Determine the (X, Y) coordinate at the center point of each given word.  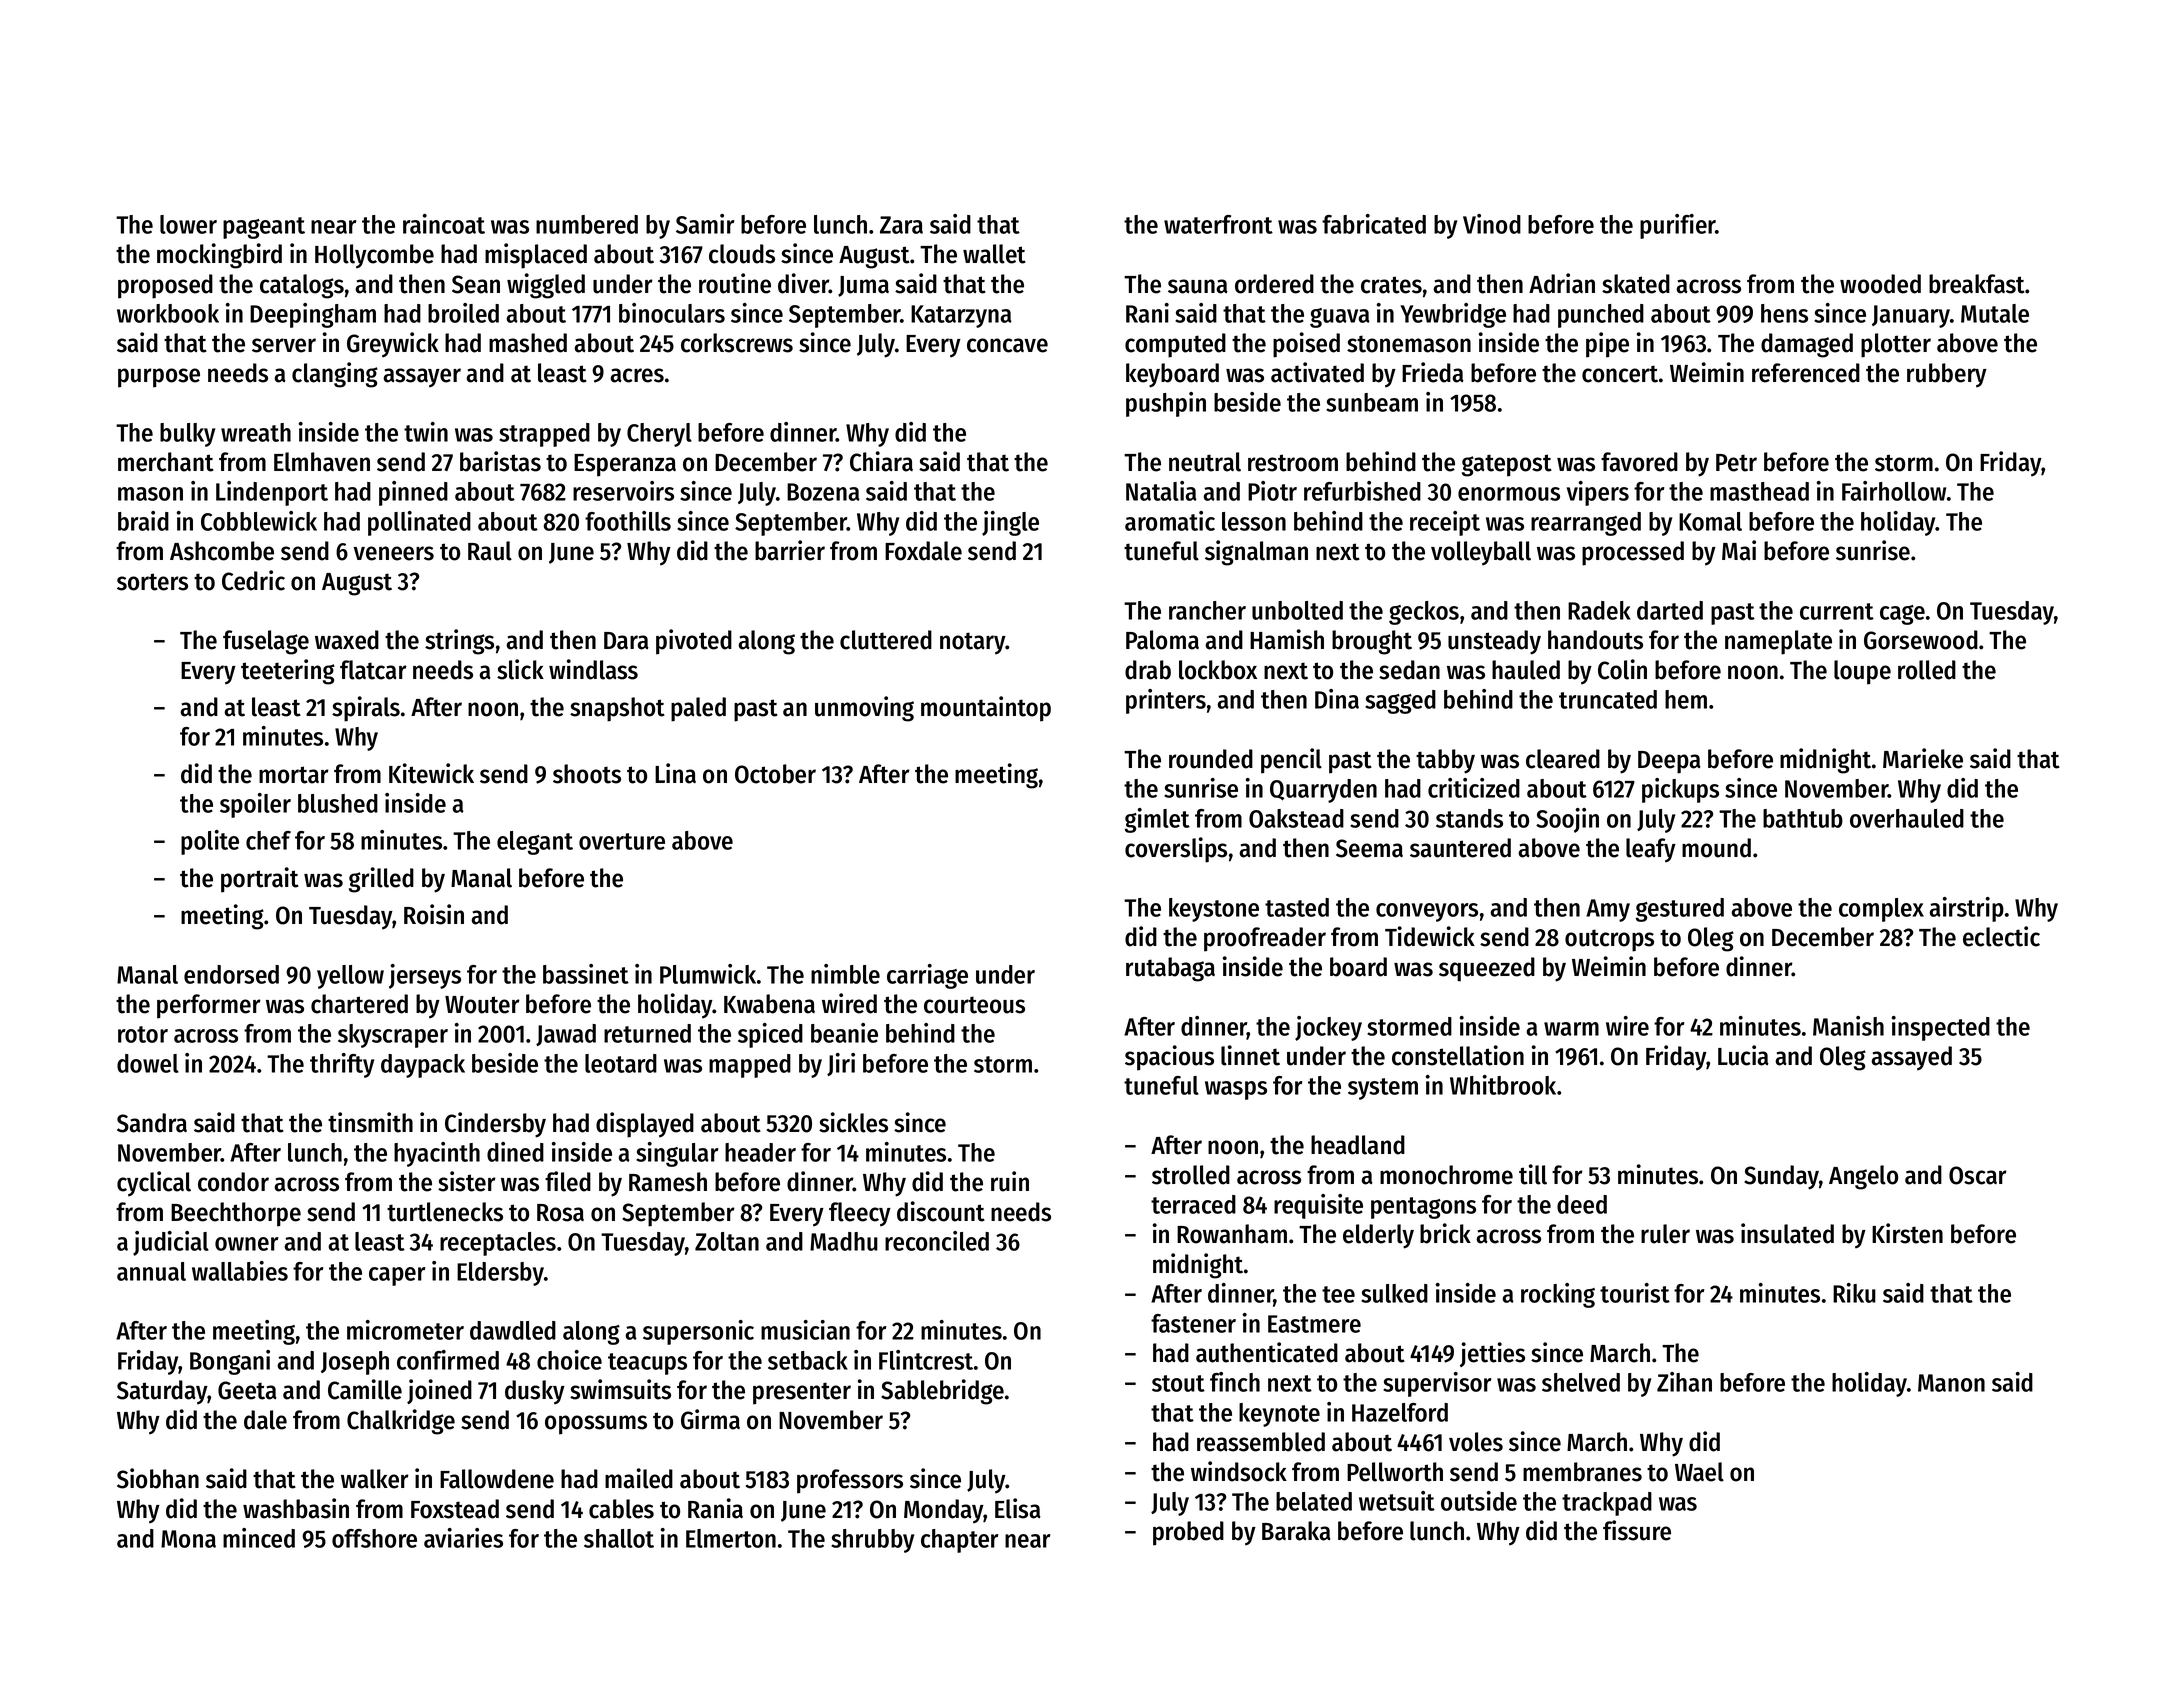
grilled (381, 880)
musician (805, 1330)
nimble (845, 974)
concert (1620, 374)
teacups (647, 1364)
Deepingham (313, 315)
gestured (1680, 910)
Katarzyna (961, 316)
